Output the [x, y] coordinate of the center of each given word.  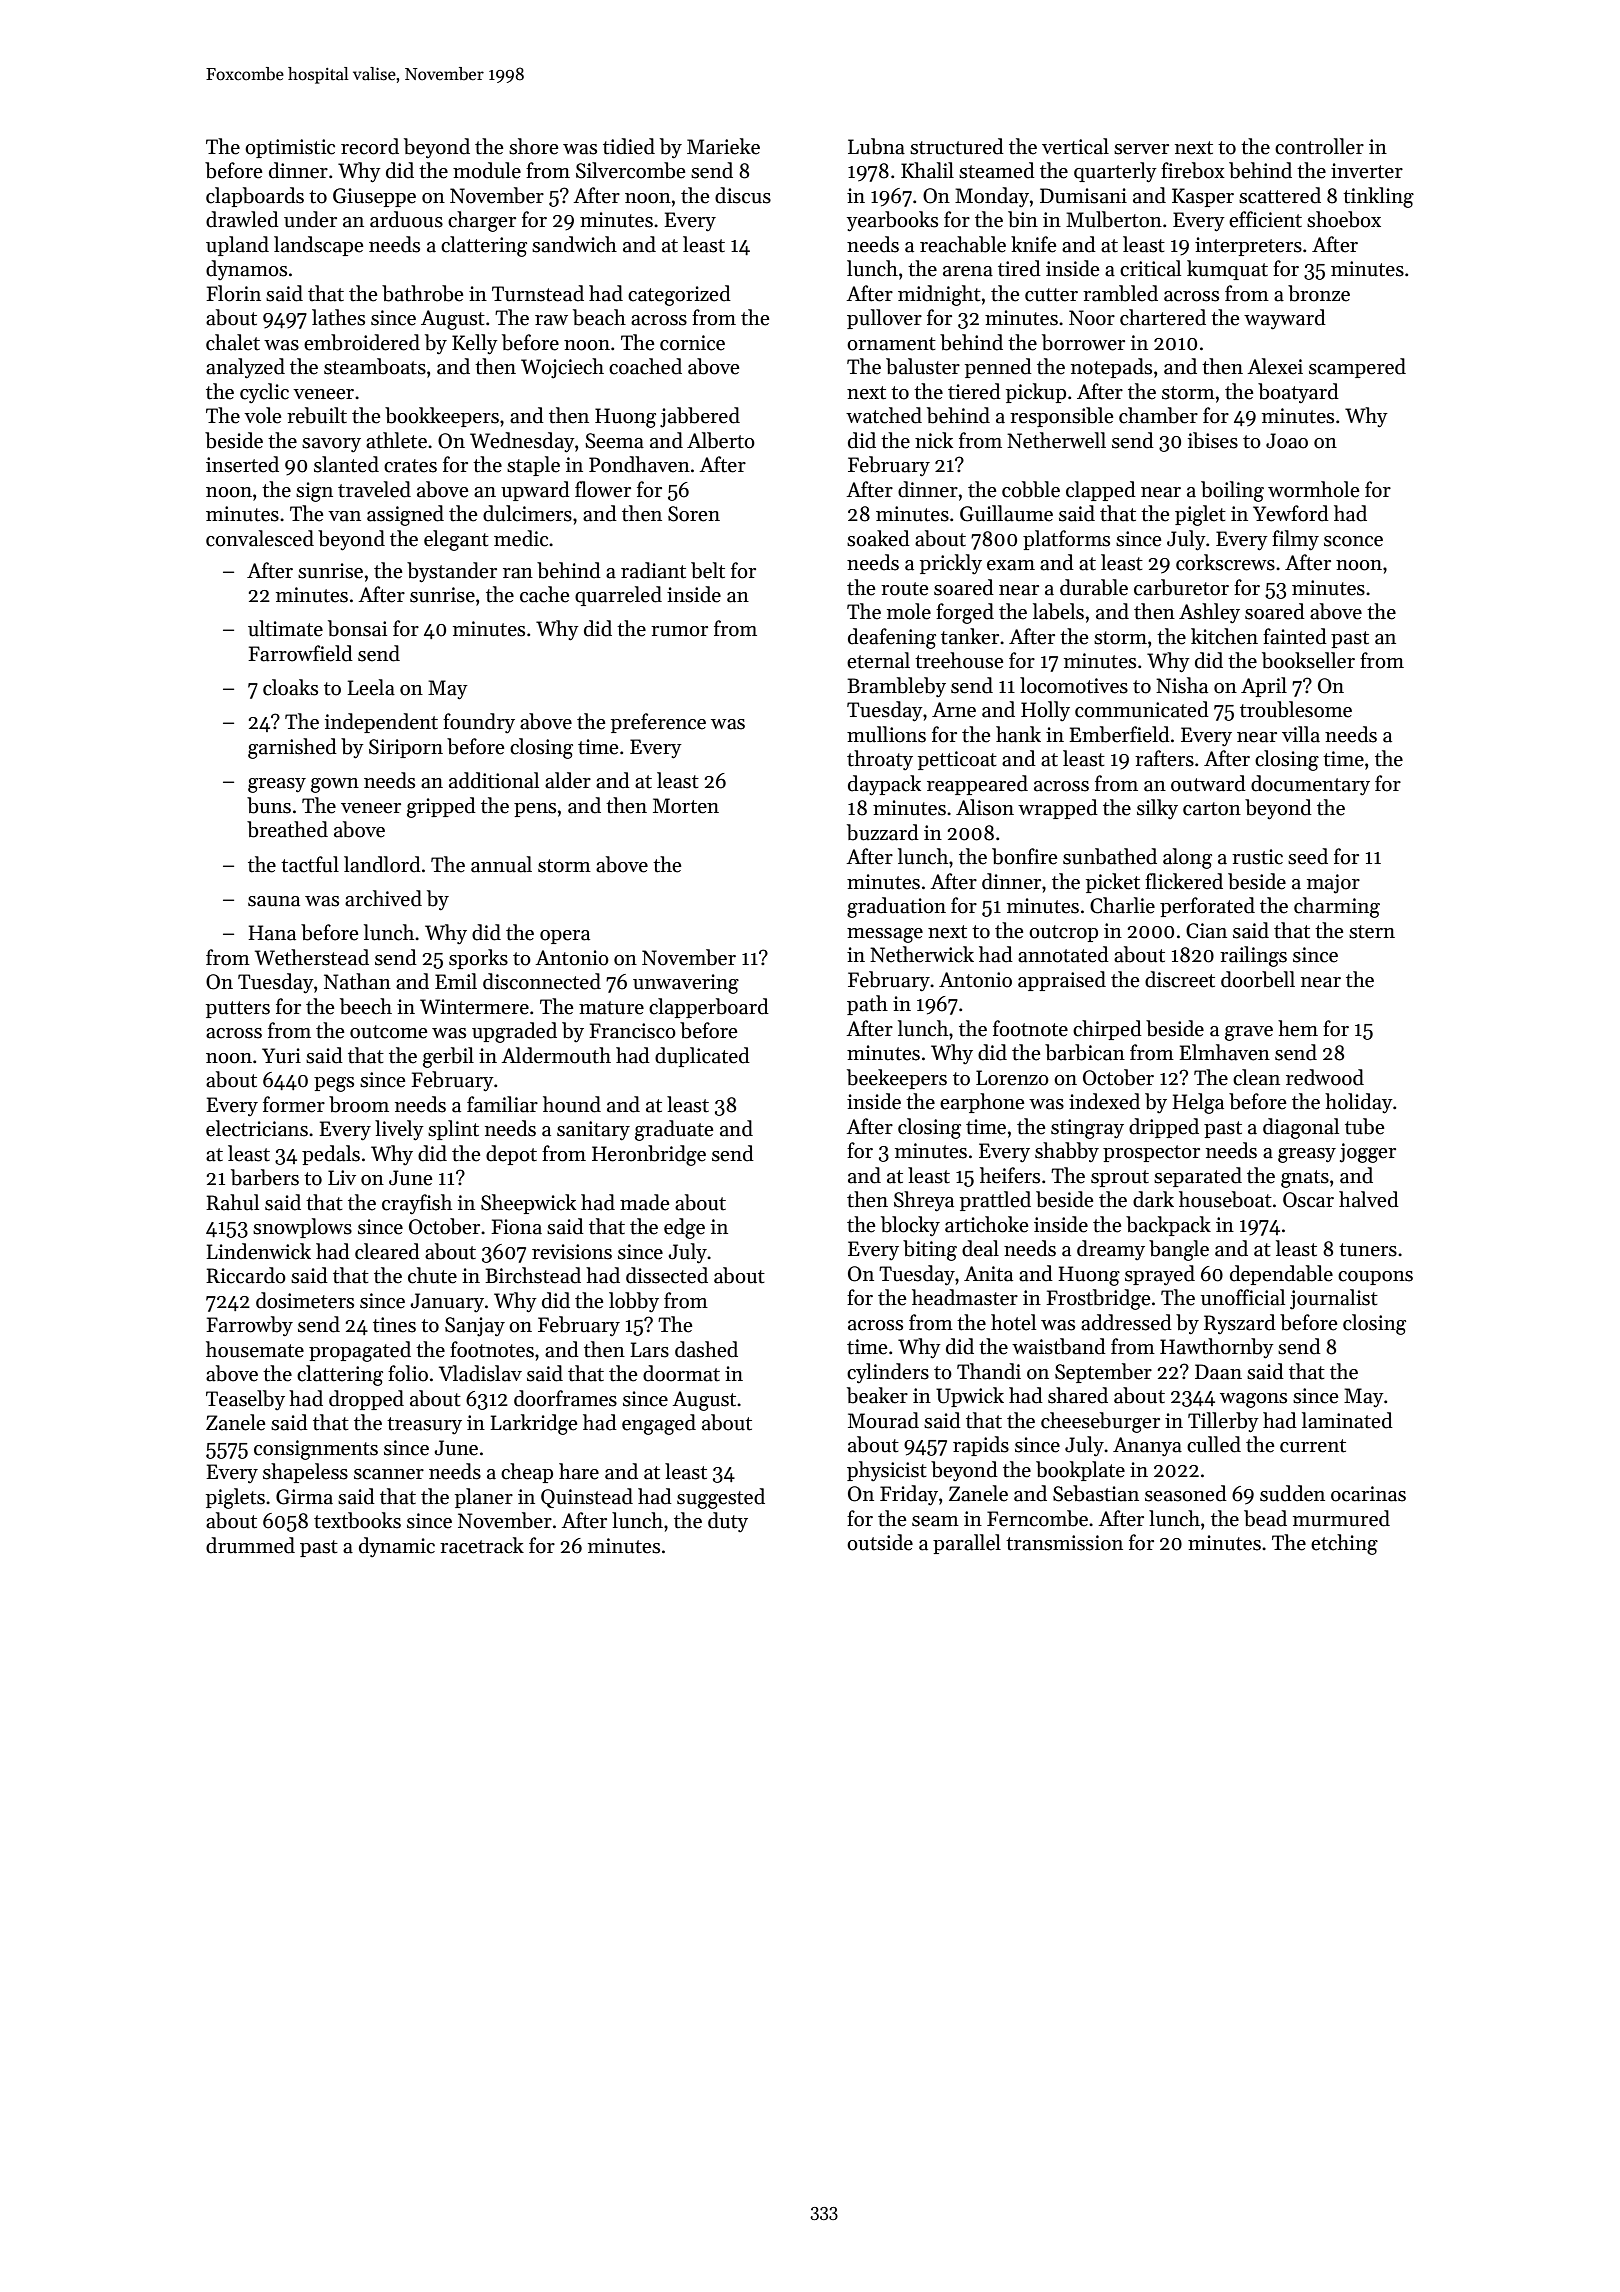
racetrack [482, 1545]
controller [1319, 146]
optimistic [290, 148]
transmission [1064, 1543]
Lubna [876, 146]
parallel [967, 1544]
